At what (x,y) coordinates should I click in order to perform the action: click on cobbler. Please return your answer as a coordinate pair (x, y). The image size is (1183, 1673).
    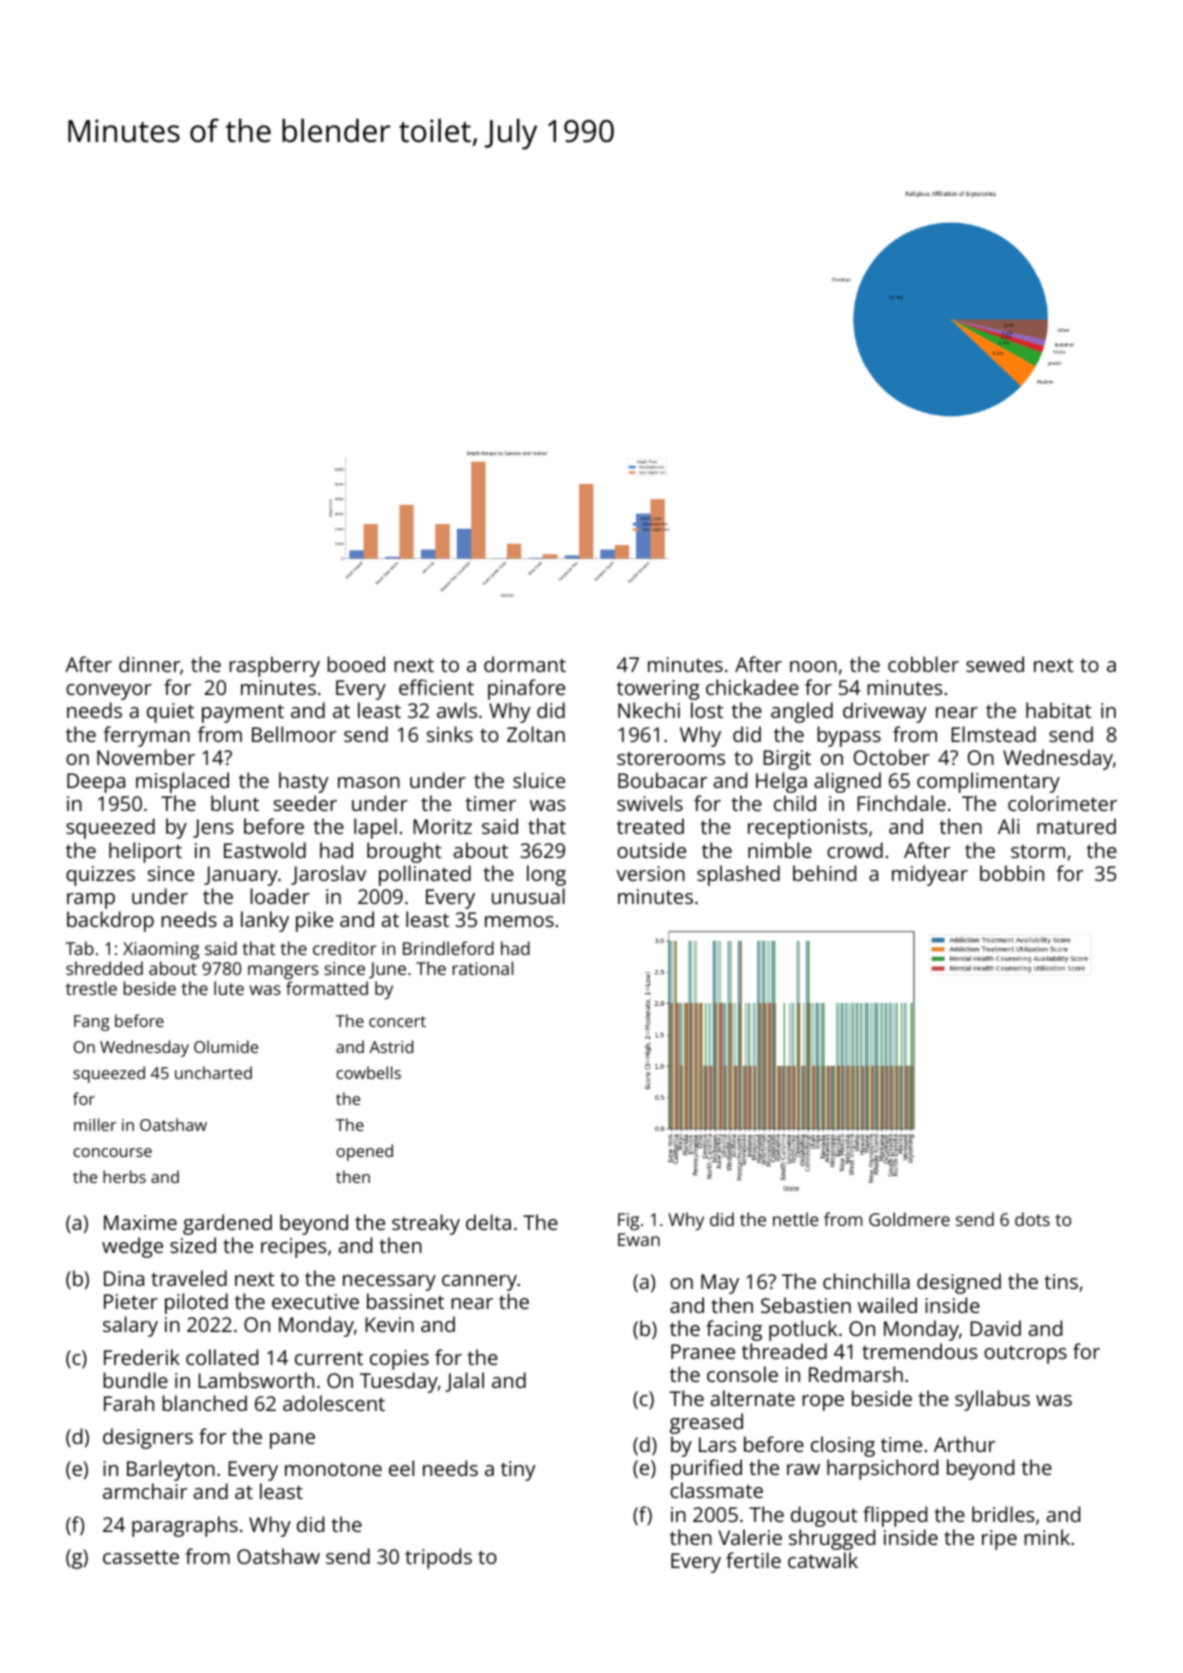
    Looking at the image, I should click on (923, 664).
